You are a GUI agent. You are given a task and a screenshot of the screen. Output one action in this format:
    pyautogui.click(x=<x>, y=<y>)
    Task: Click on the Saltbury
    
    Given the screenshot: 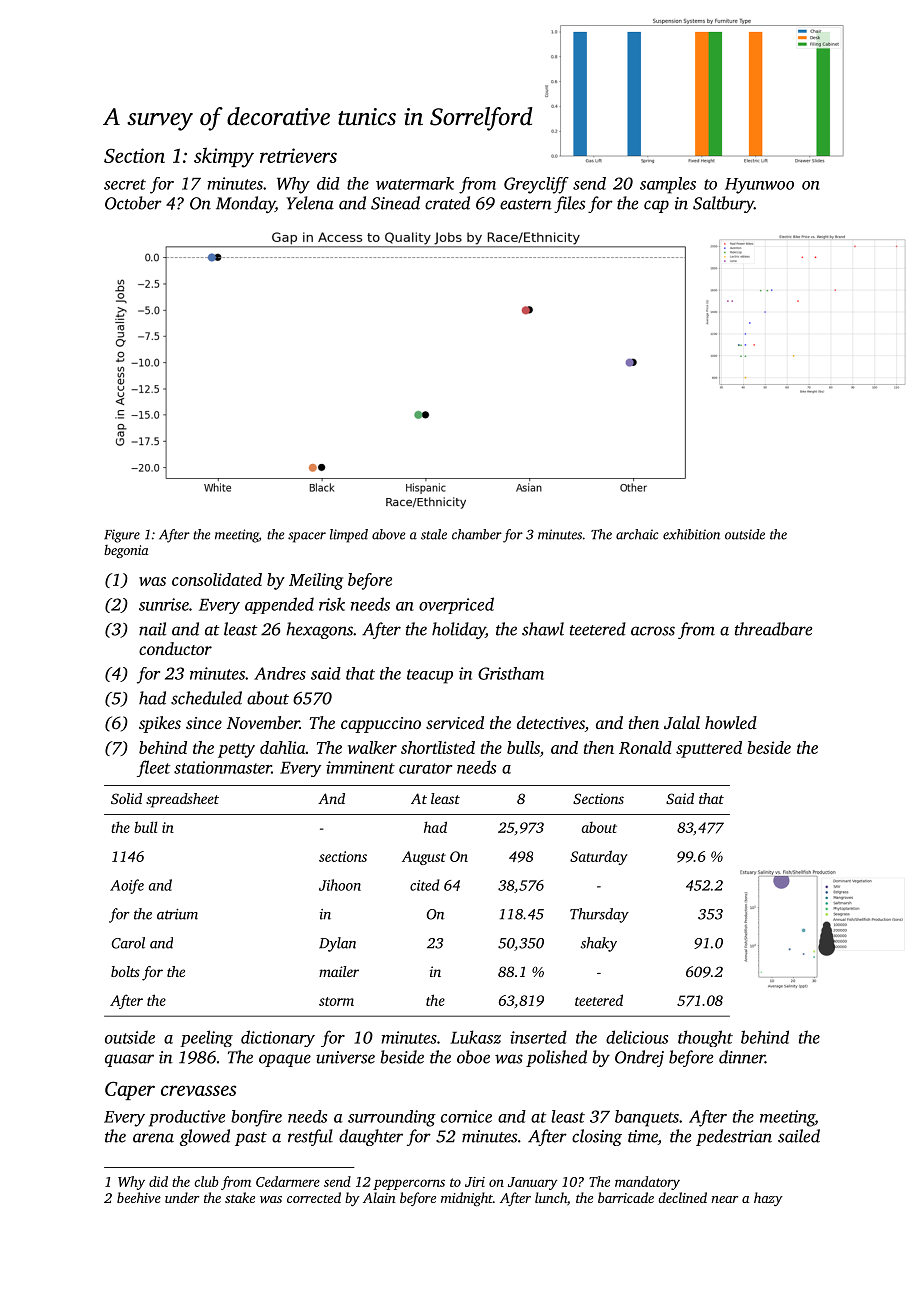 What is the action you would take?
    pyautogui.click(x=723, y=204)
